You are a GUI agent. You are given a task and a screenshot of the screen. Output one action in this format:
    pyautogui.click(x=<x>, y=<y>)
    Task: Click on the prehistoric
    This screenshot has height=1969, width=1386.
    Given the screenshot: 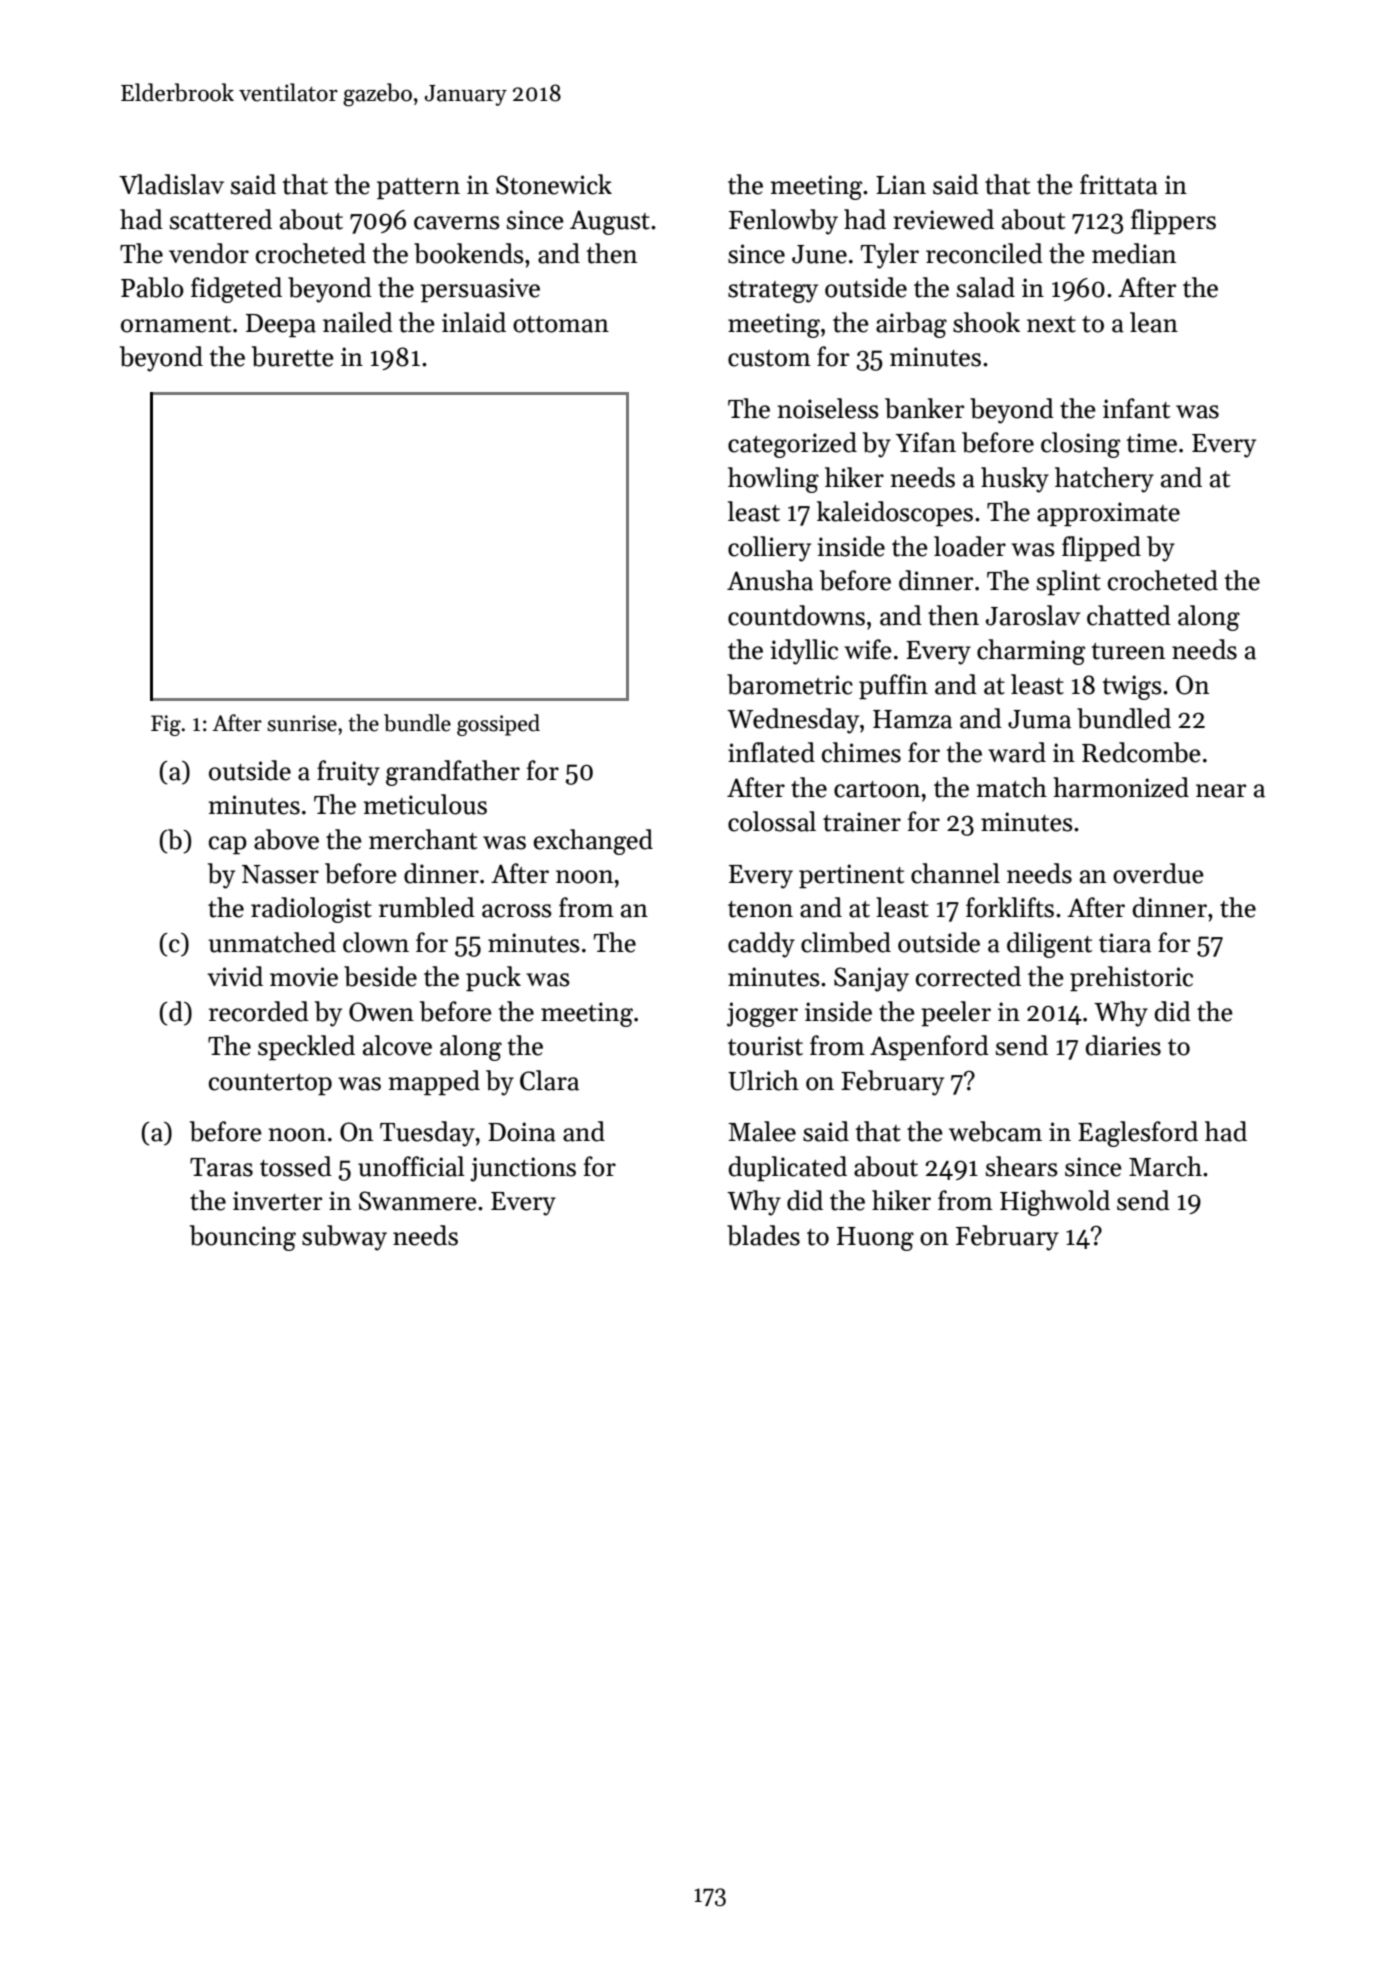 What is the action you would take?
    pyautogui.click(x=1131, y=979)
